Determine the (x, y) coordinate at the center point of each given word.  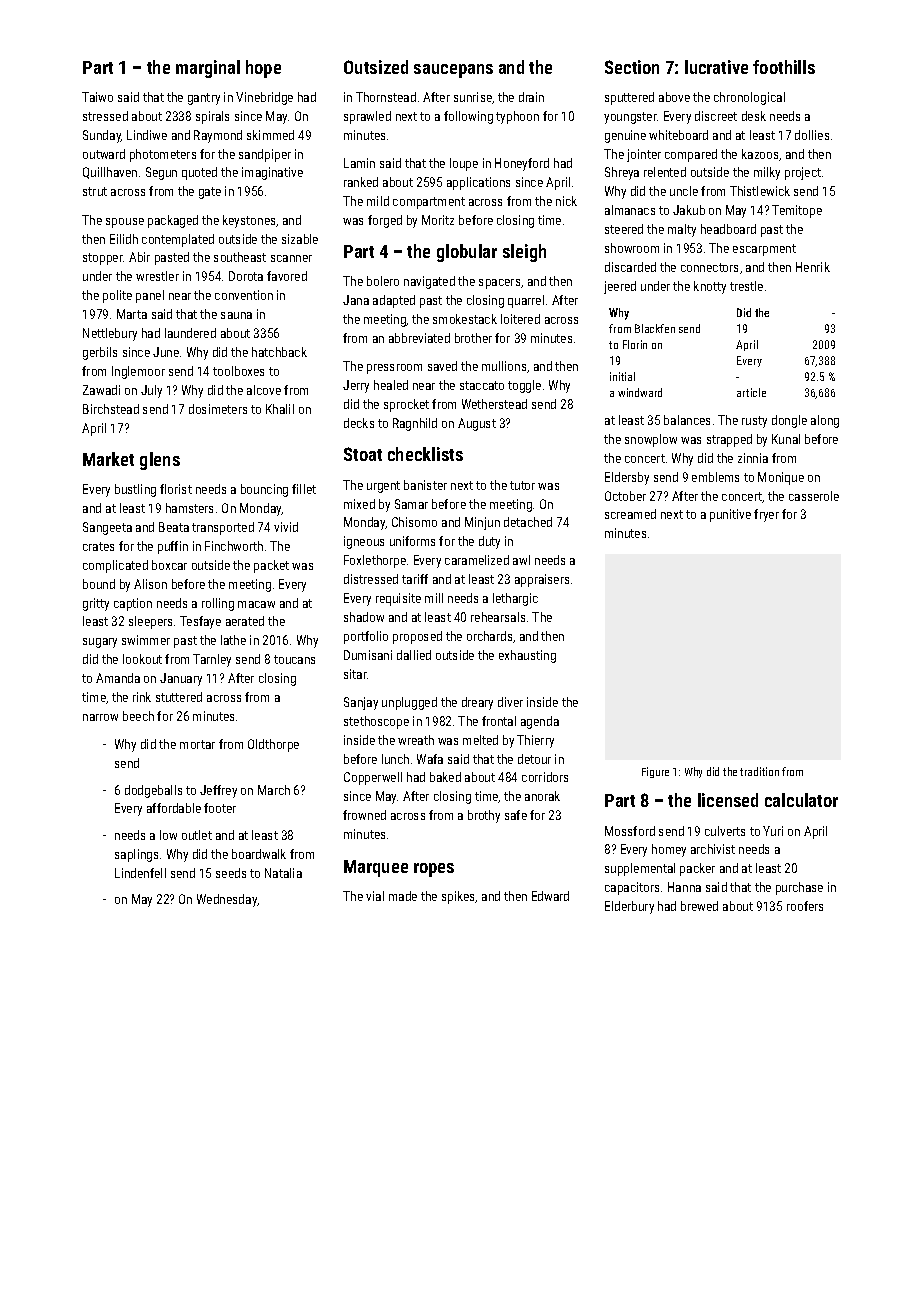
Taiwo (97, 97)
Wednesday (227, 900)
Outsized (376, 67)
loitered (520, 319)
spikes (459, 897)
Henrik (813, 267)
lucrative (716, 67)
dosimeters (218, 409)
